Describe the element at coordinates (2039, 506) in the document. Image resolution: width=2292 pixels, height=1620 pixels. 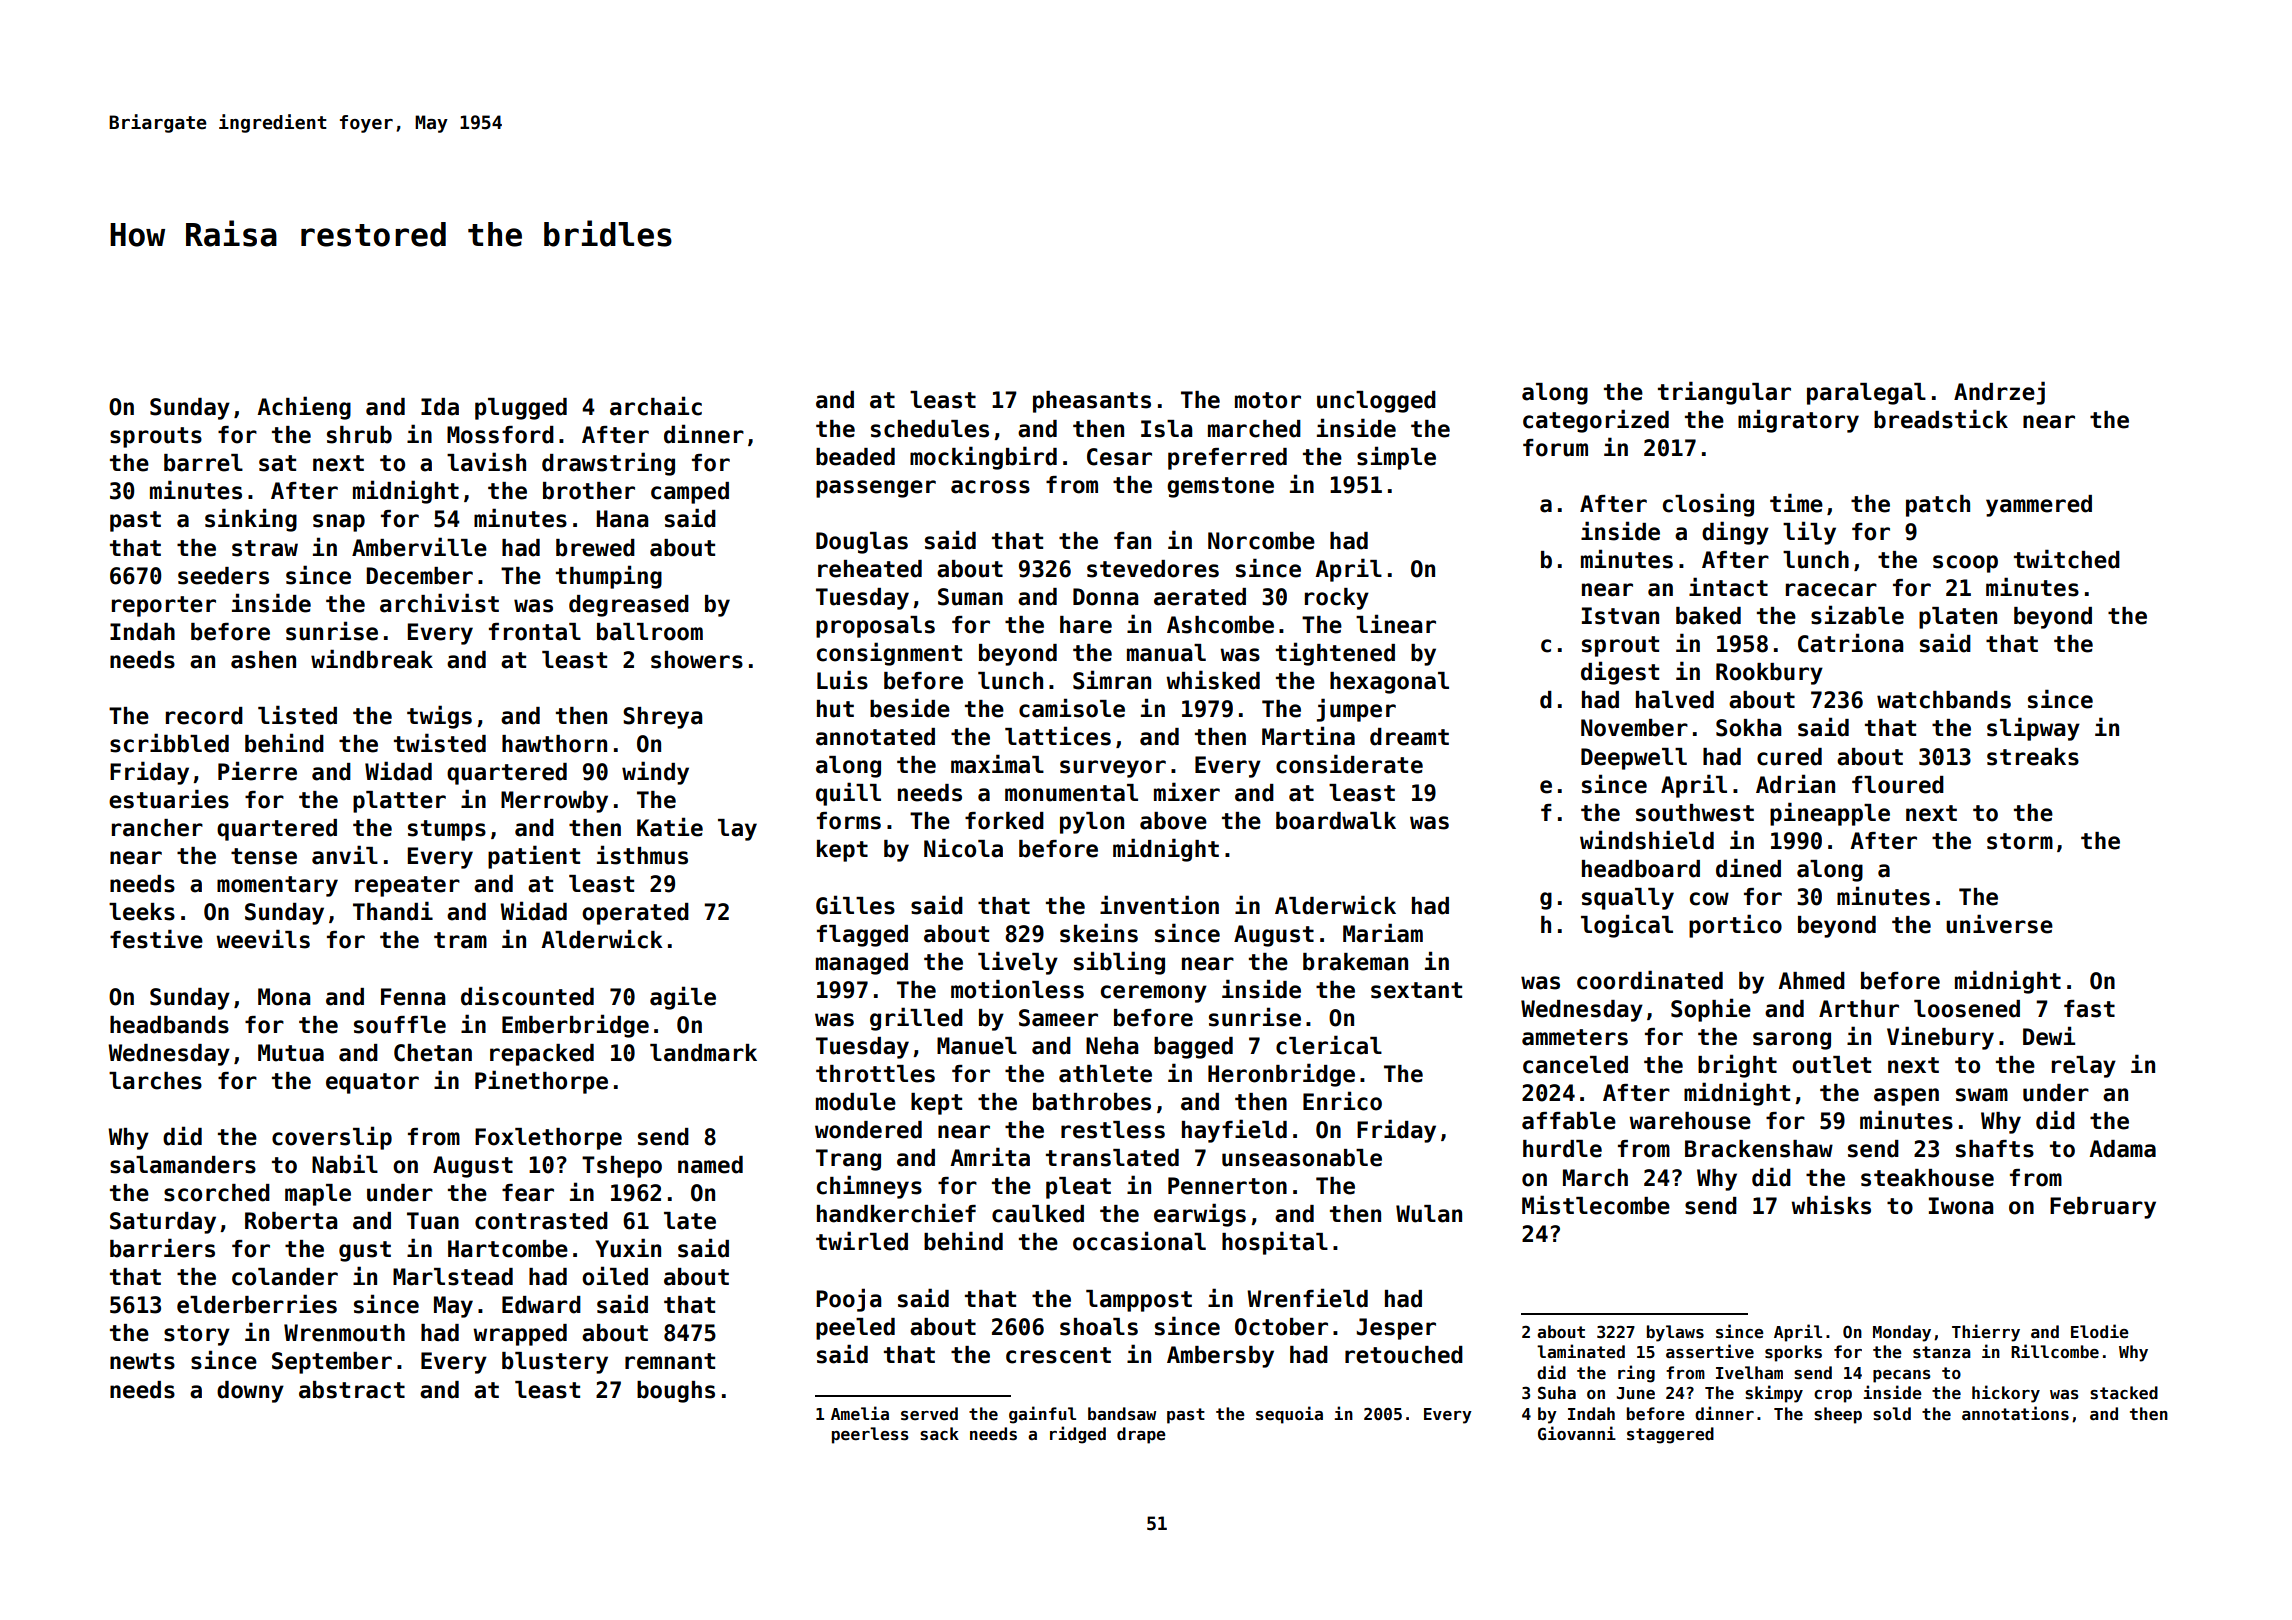
I see `yammered` at that location.
